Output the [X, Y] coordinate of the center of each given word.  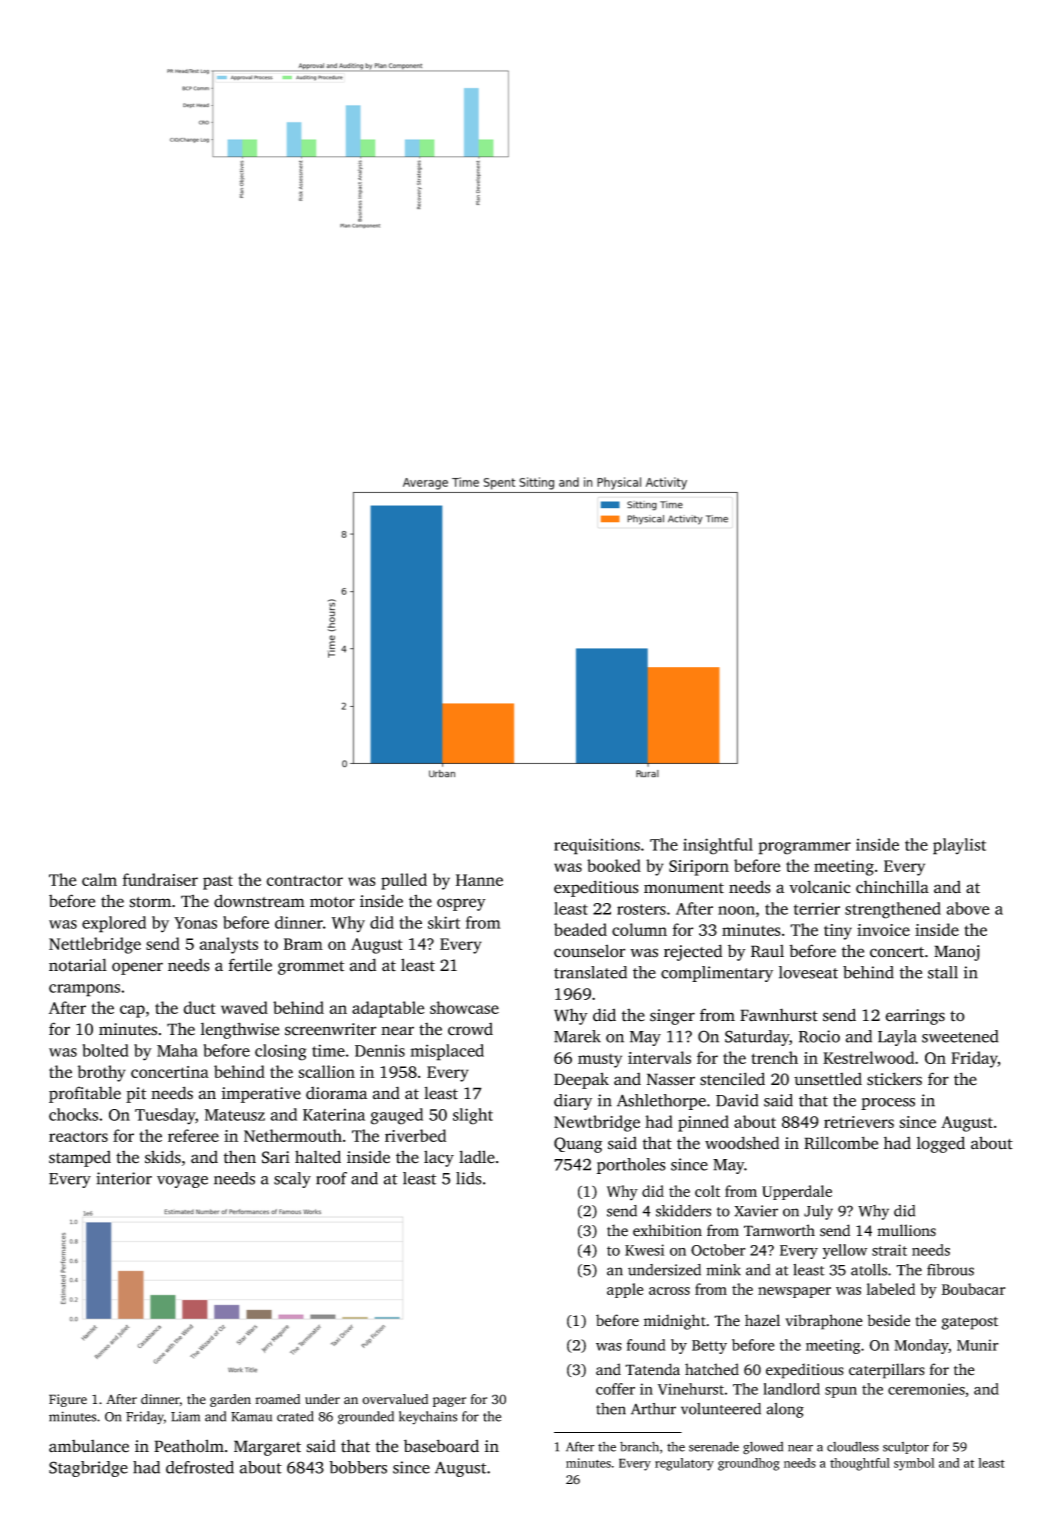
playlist [959, 846]
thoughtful [860, 1464]
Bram [303, 944]
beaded [580, 929]
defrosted [200, 1467]
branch [639, 1447]
